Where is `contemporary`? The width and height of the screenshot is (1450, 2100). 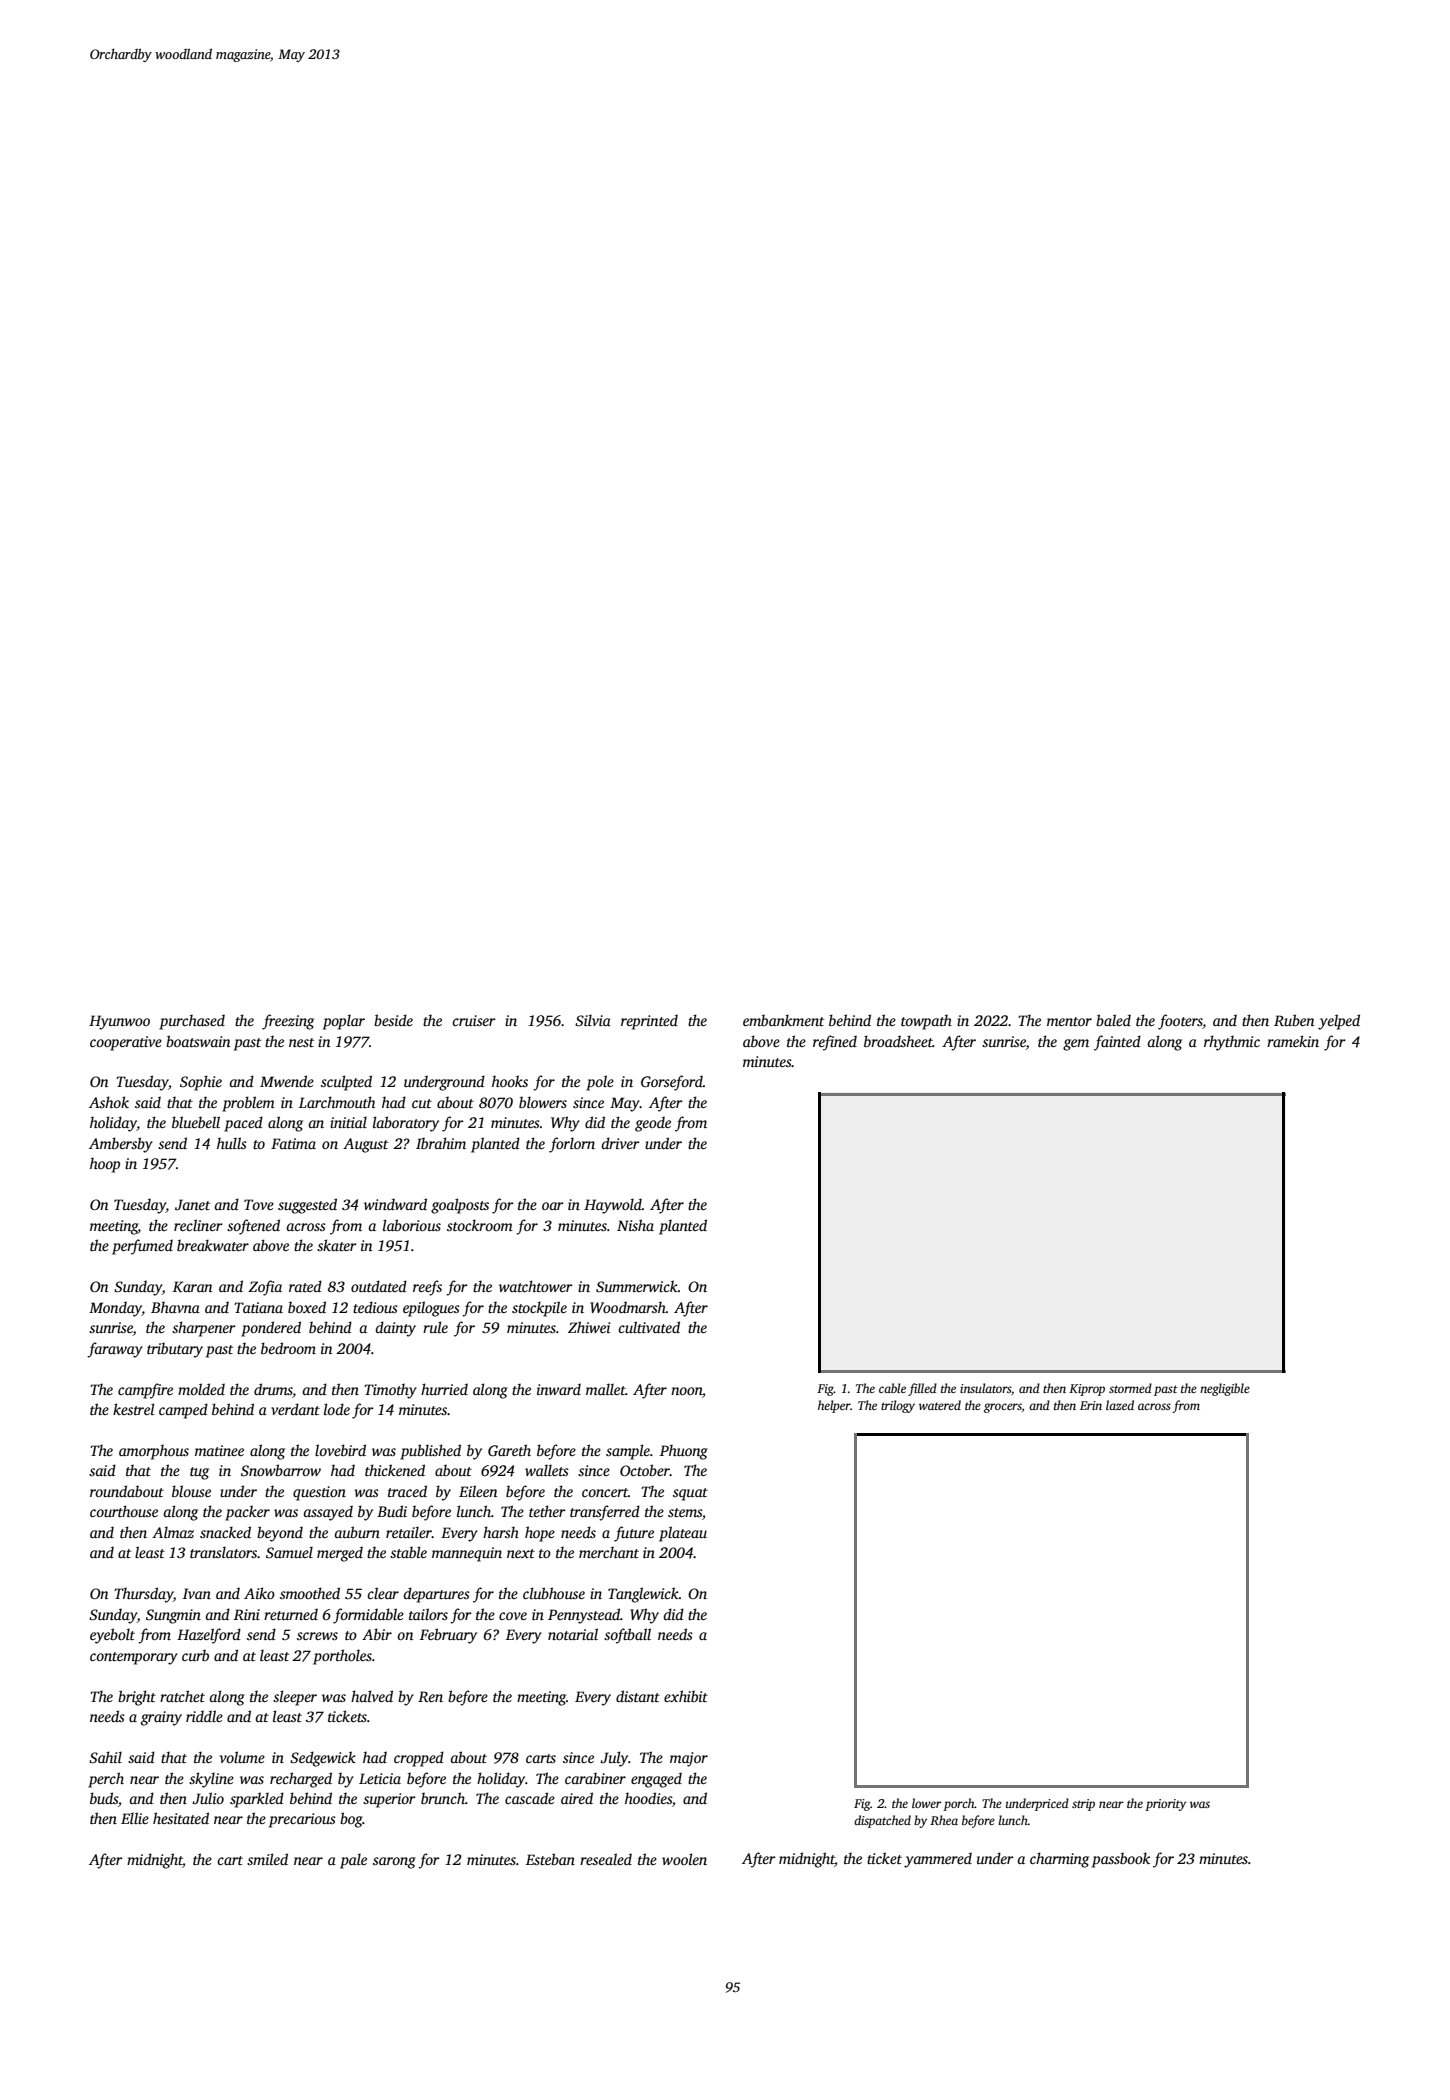 contemporary is located at coordinates (134, 1658).
